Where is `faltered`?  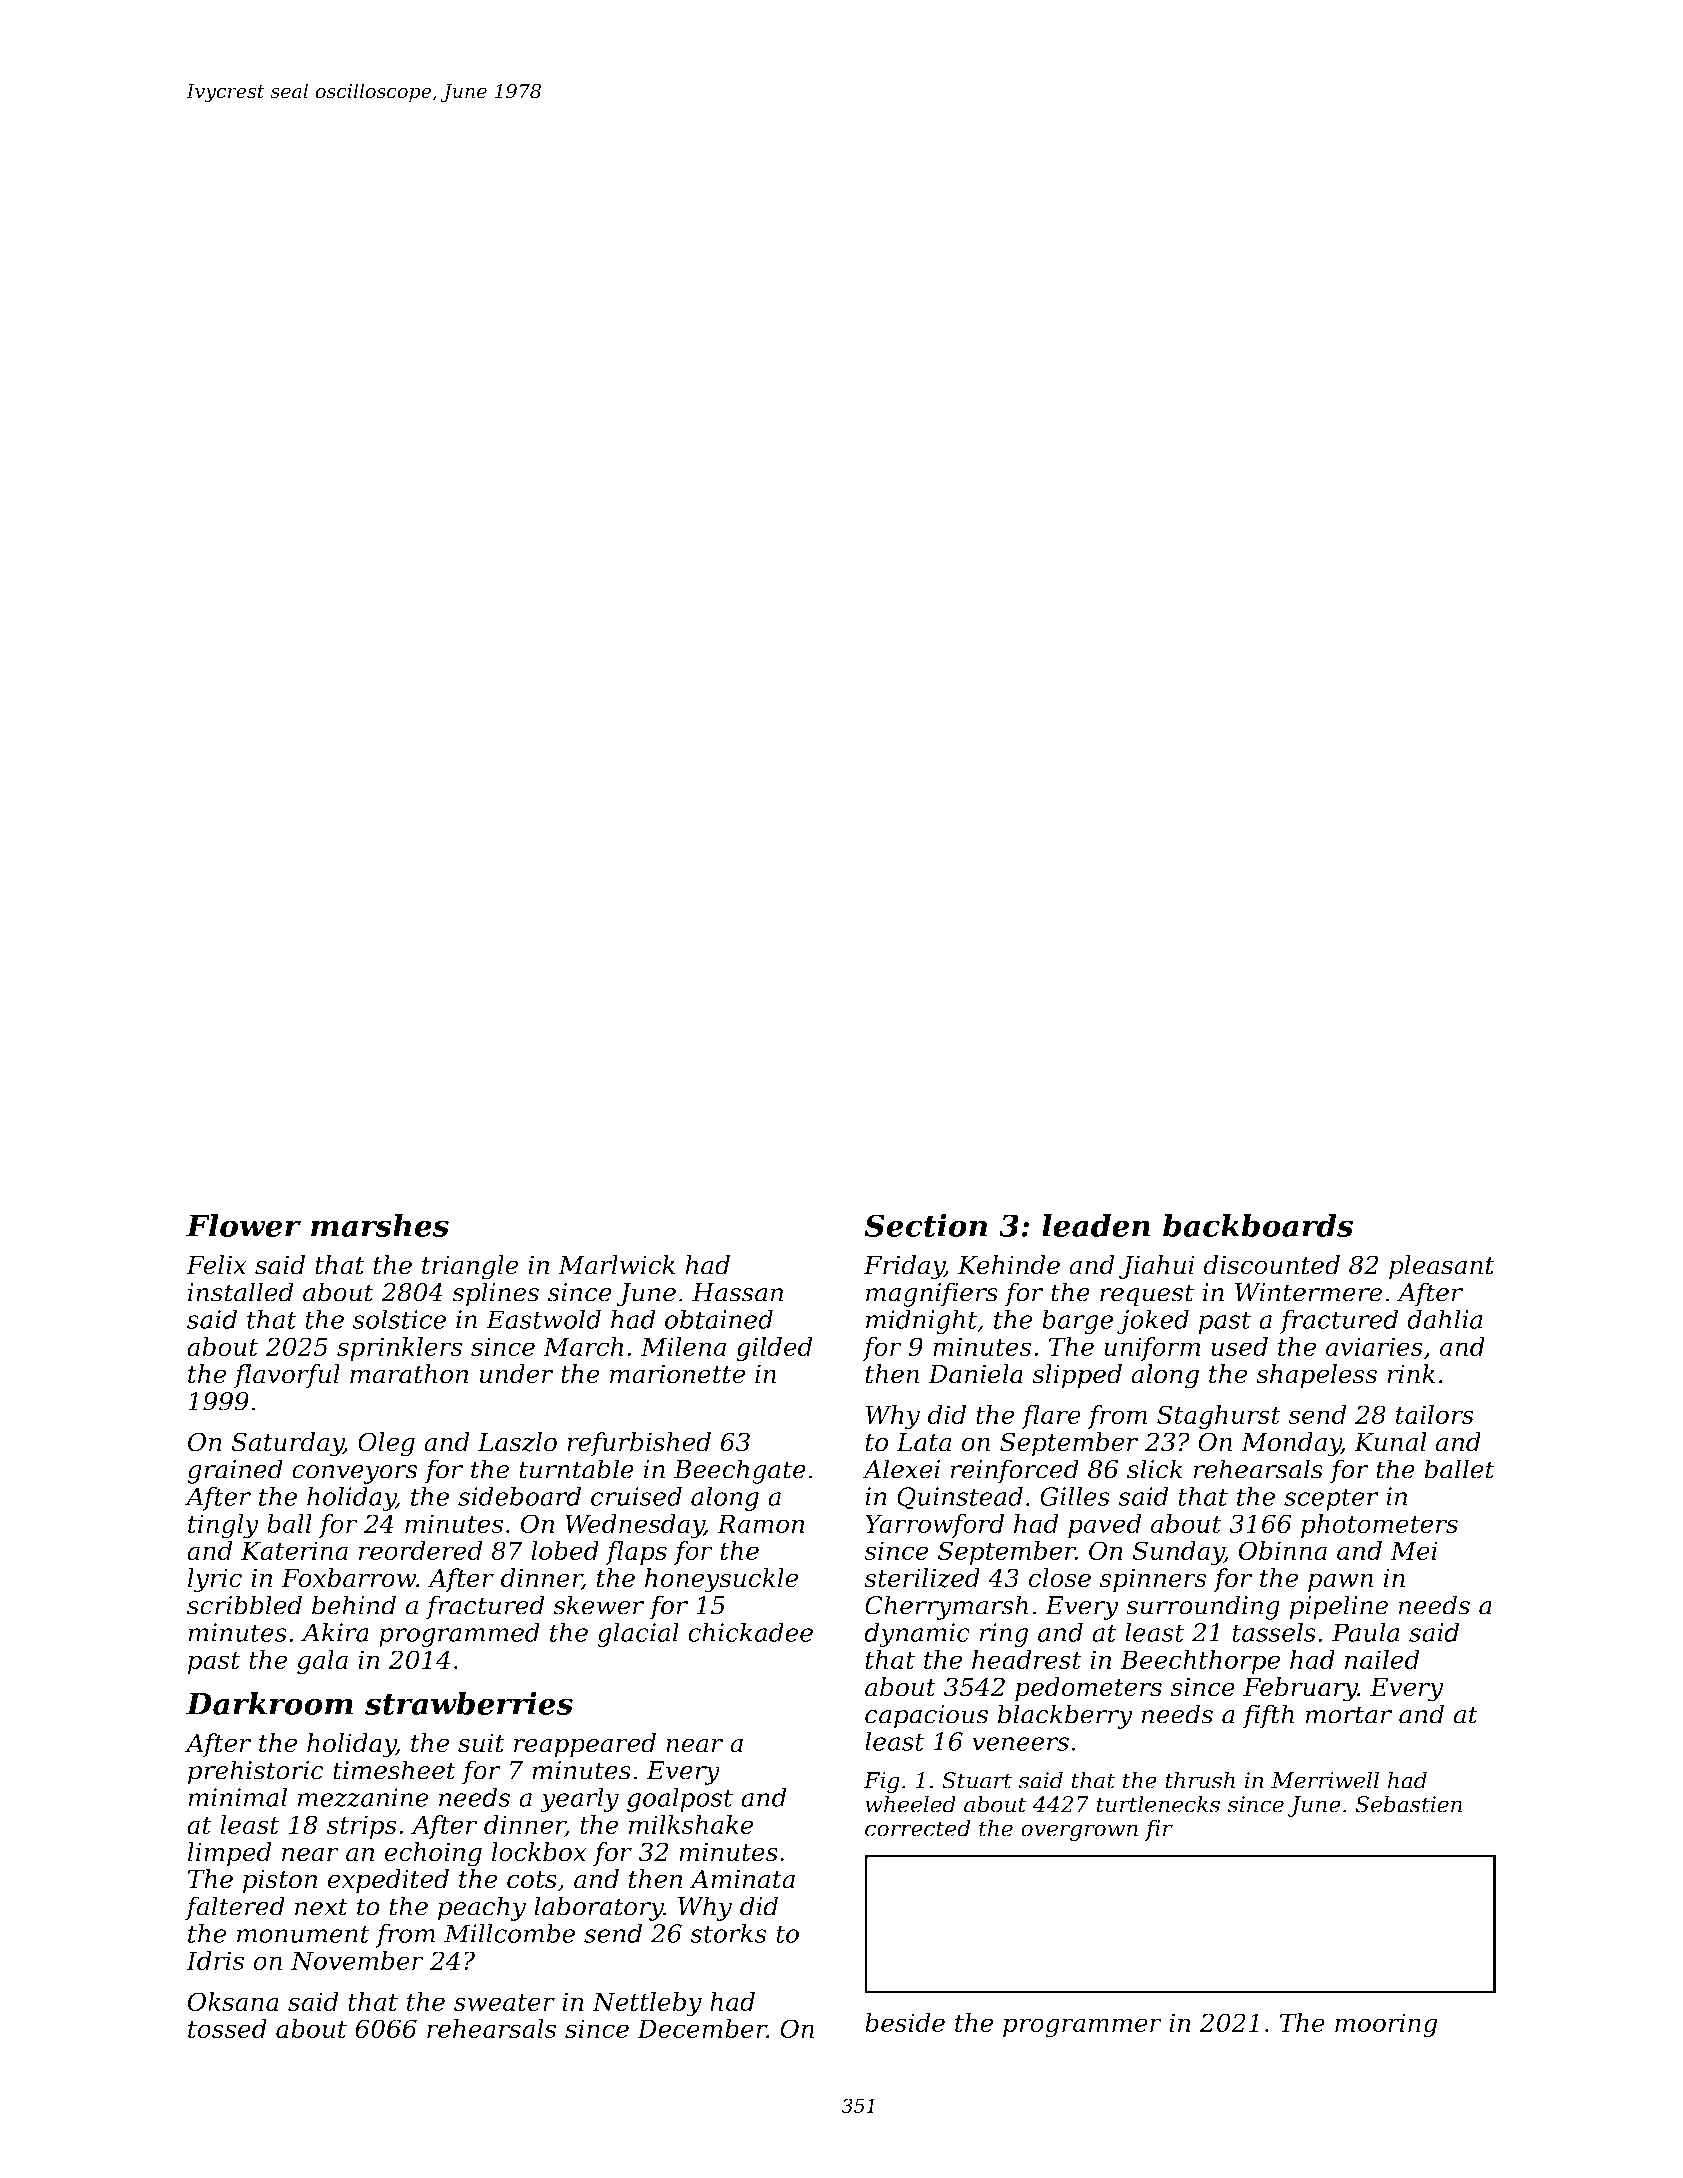
faltered is located at coordinates (235, 1908).
